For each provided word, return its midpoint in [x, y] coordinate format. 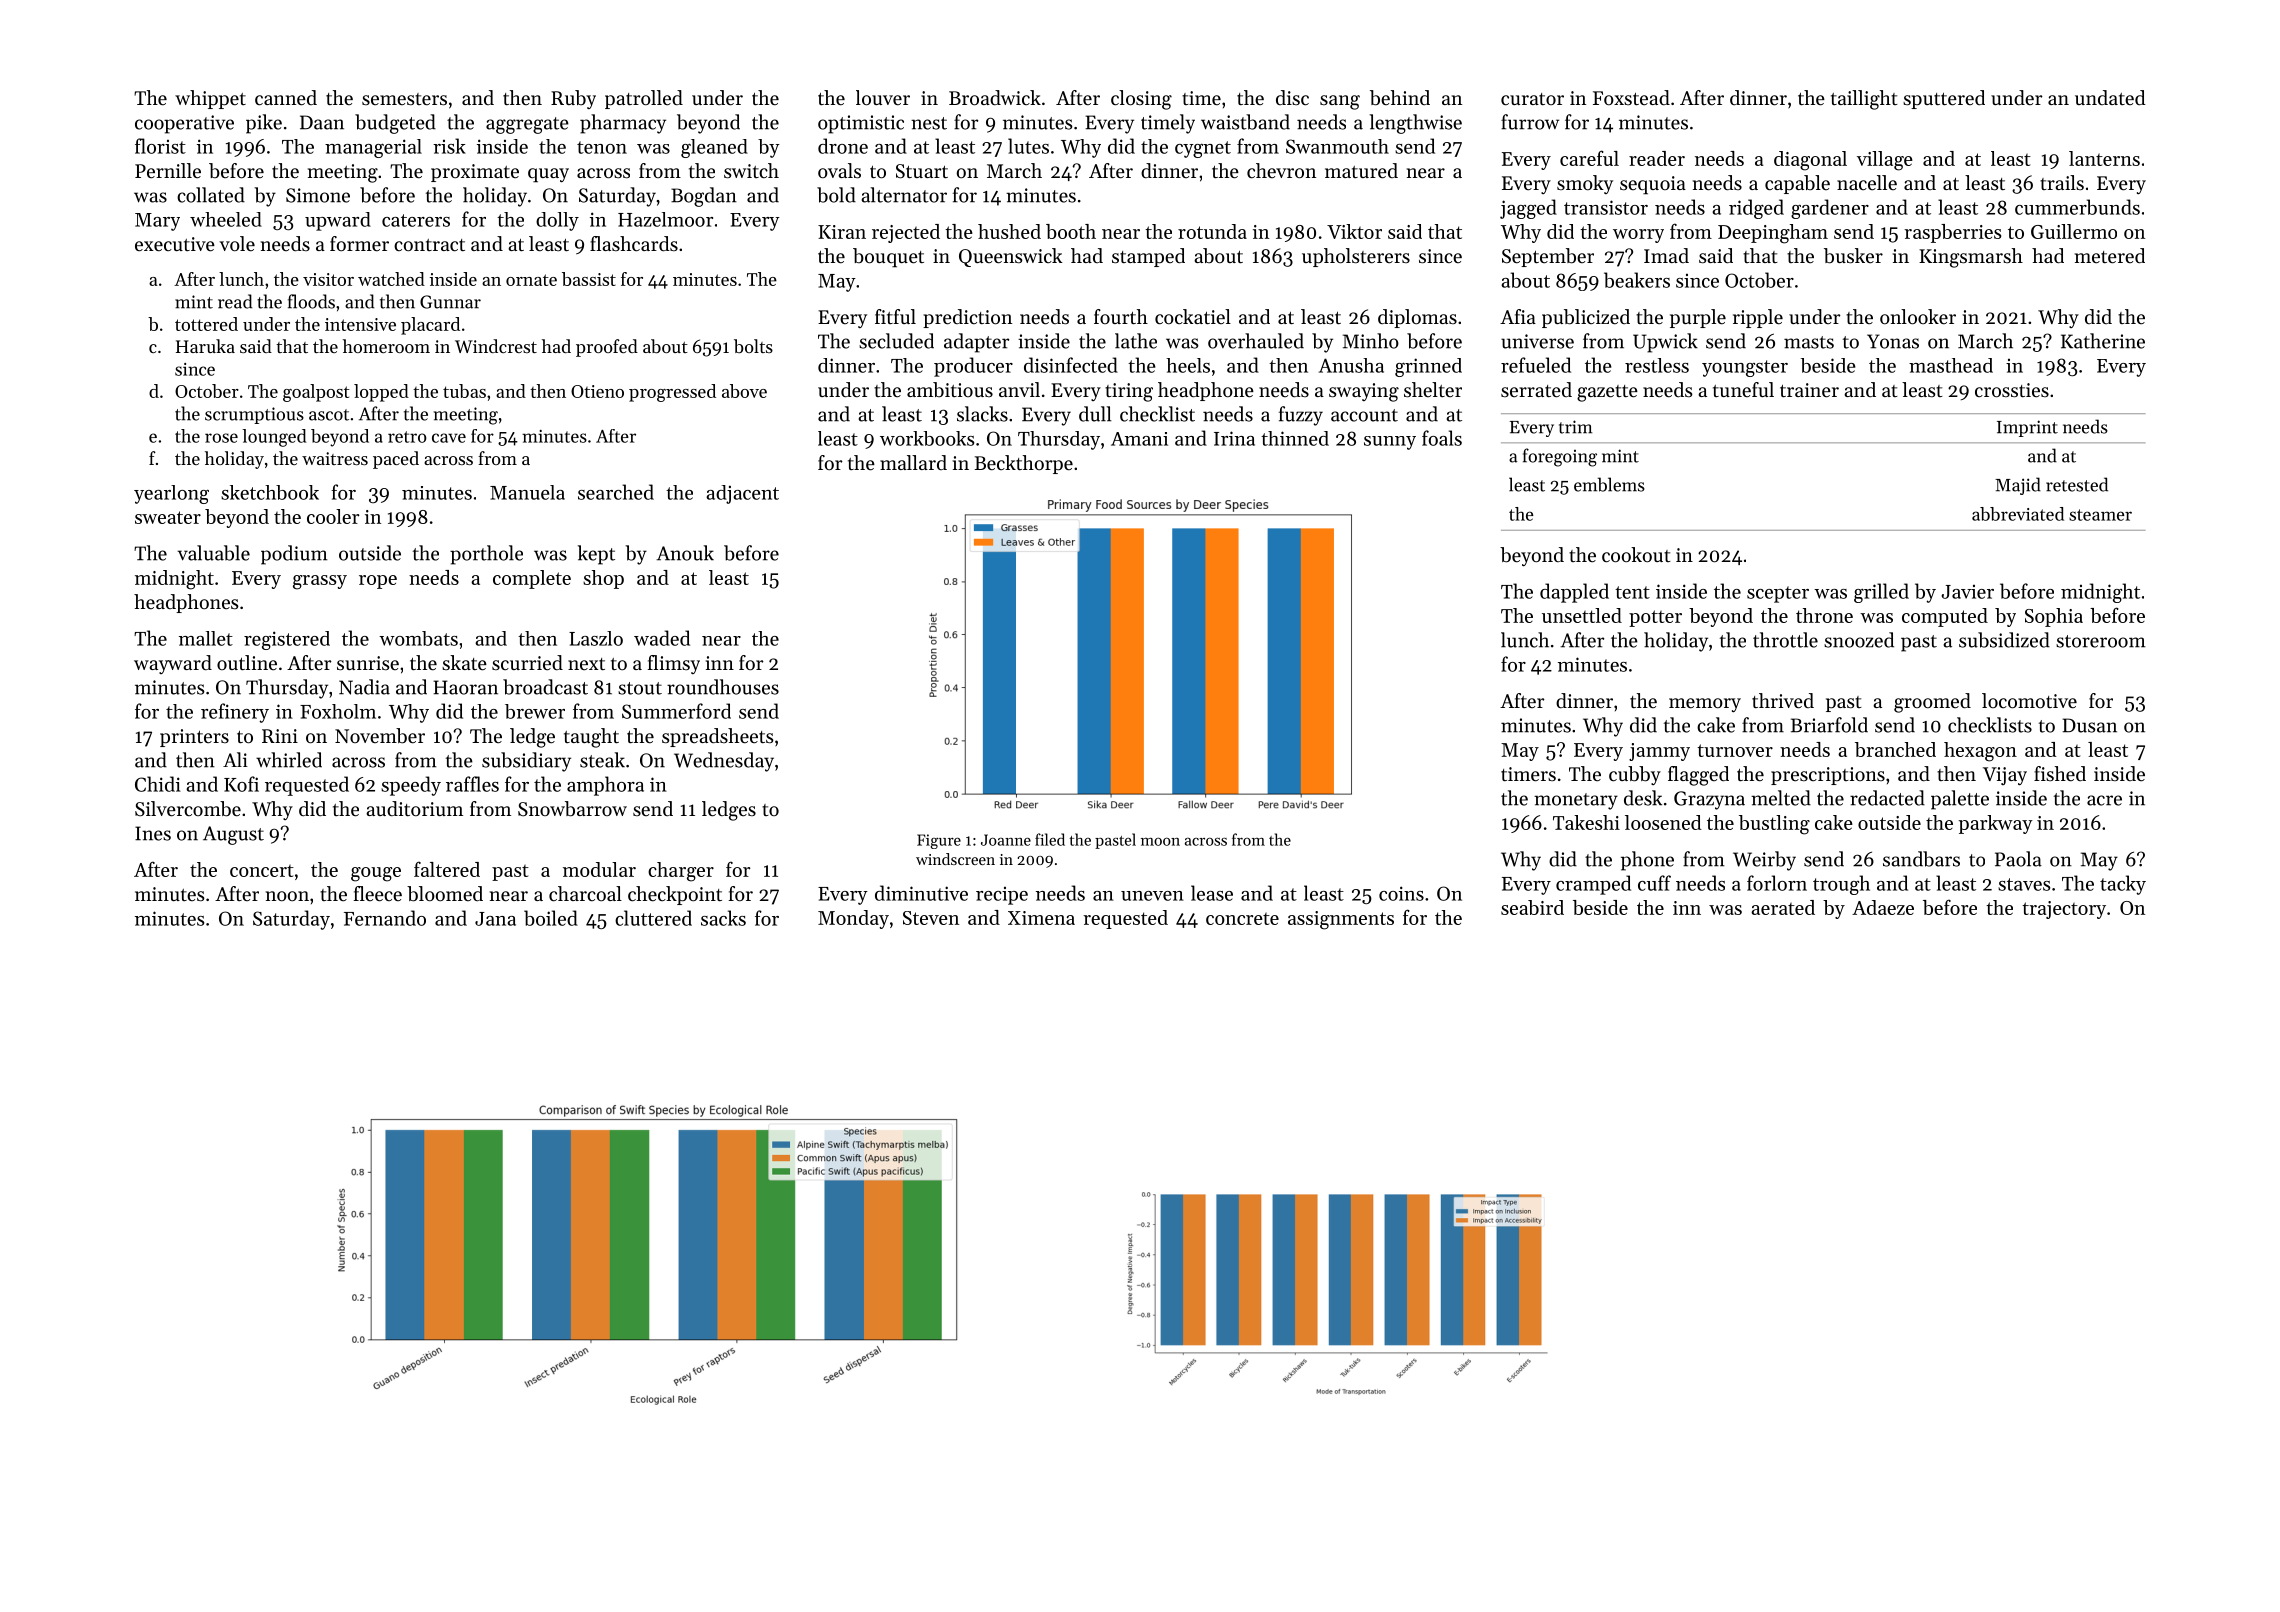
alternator [904, 195]
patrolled [644, 99]
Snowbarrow [572, 809]
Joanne [1006, 840]
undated [2110, 98]
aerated [1783, 907]
